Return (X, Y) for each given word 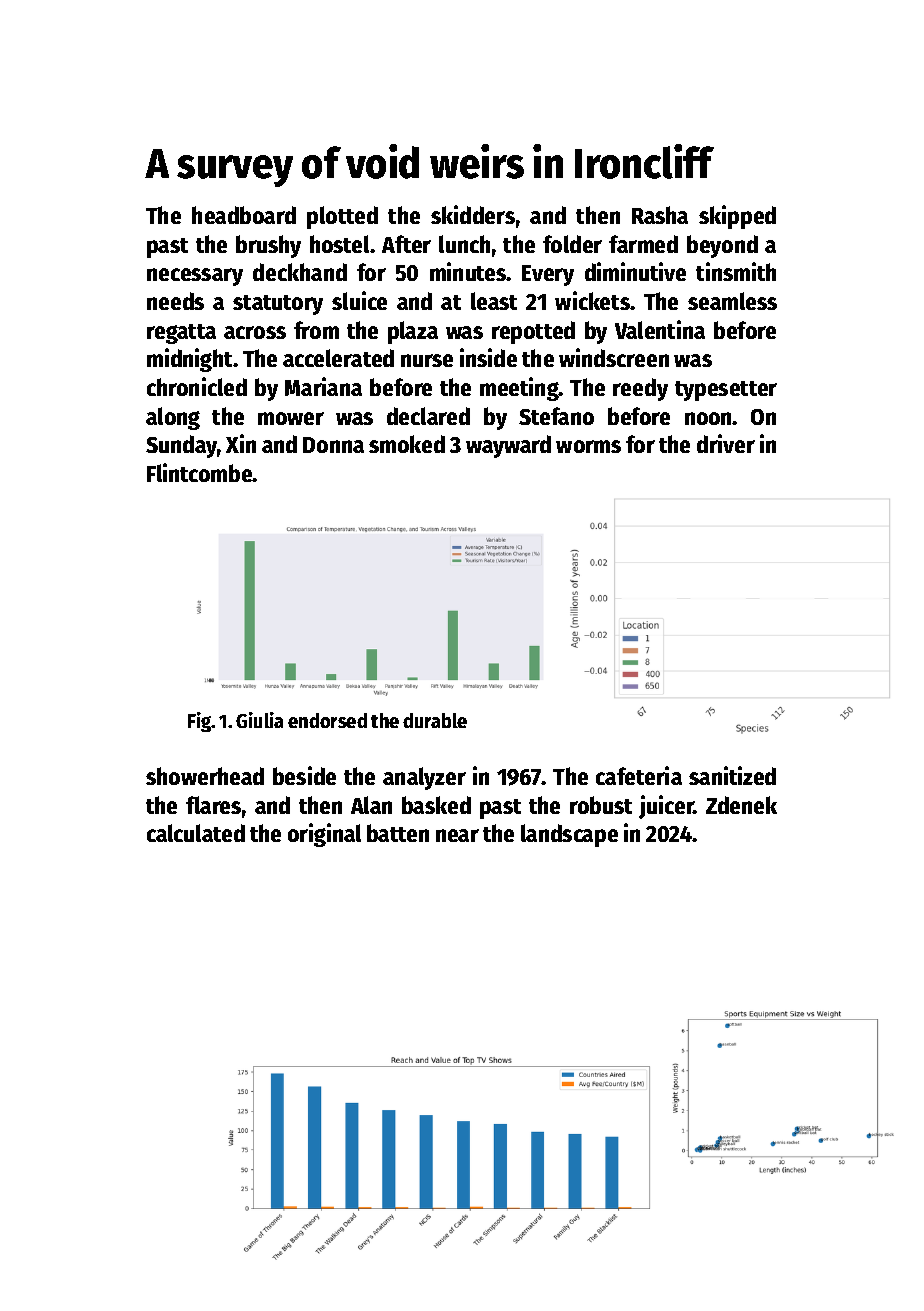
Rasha (660, 215)
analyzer (424, 778)
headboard (244, 215)
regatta (181, 334)
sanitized (732, 775)
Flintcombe (200, 472)
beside (304, 775)
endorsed (327, 720)
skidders (473, 214)
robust (601, 805)
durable (435, 720)
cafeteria (639, 775)
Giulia (259, 720)
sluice (359, 300)
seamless (732, 301)
